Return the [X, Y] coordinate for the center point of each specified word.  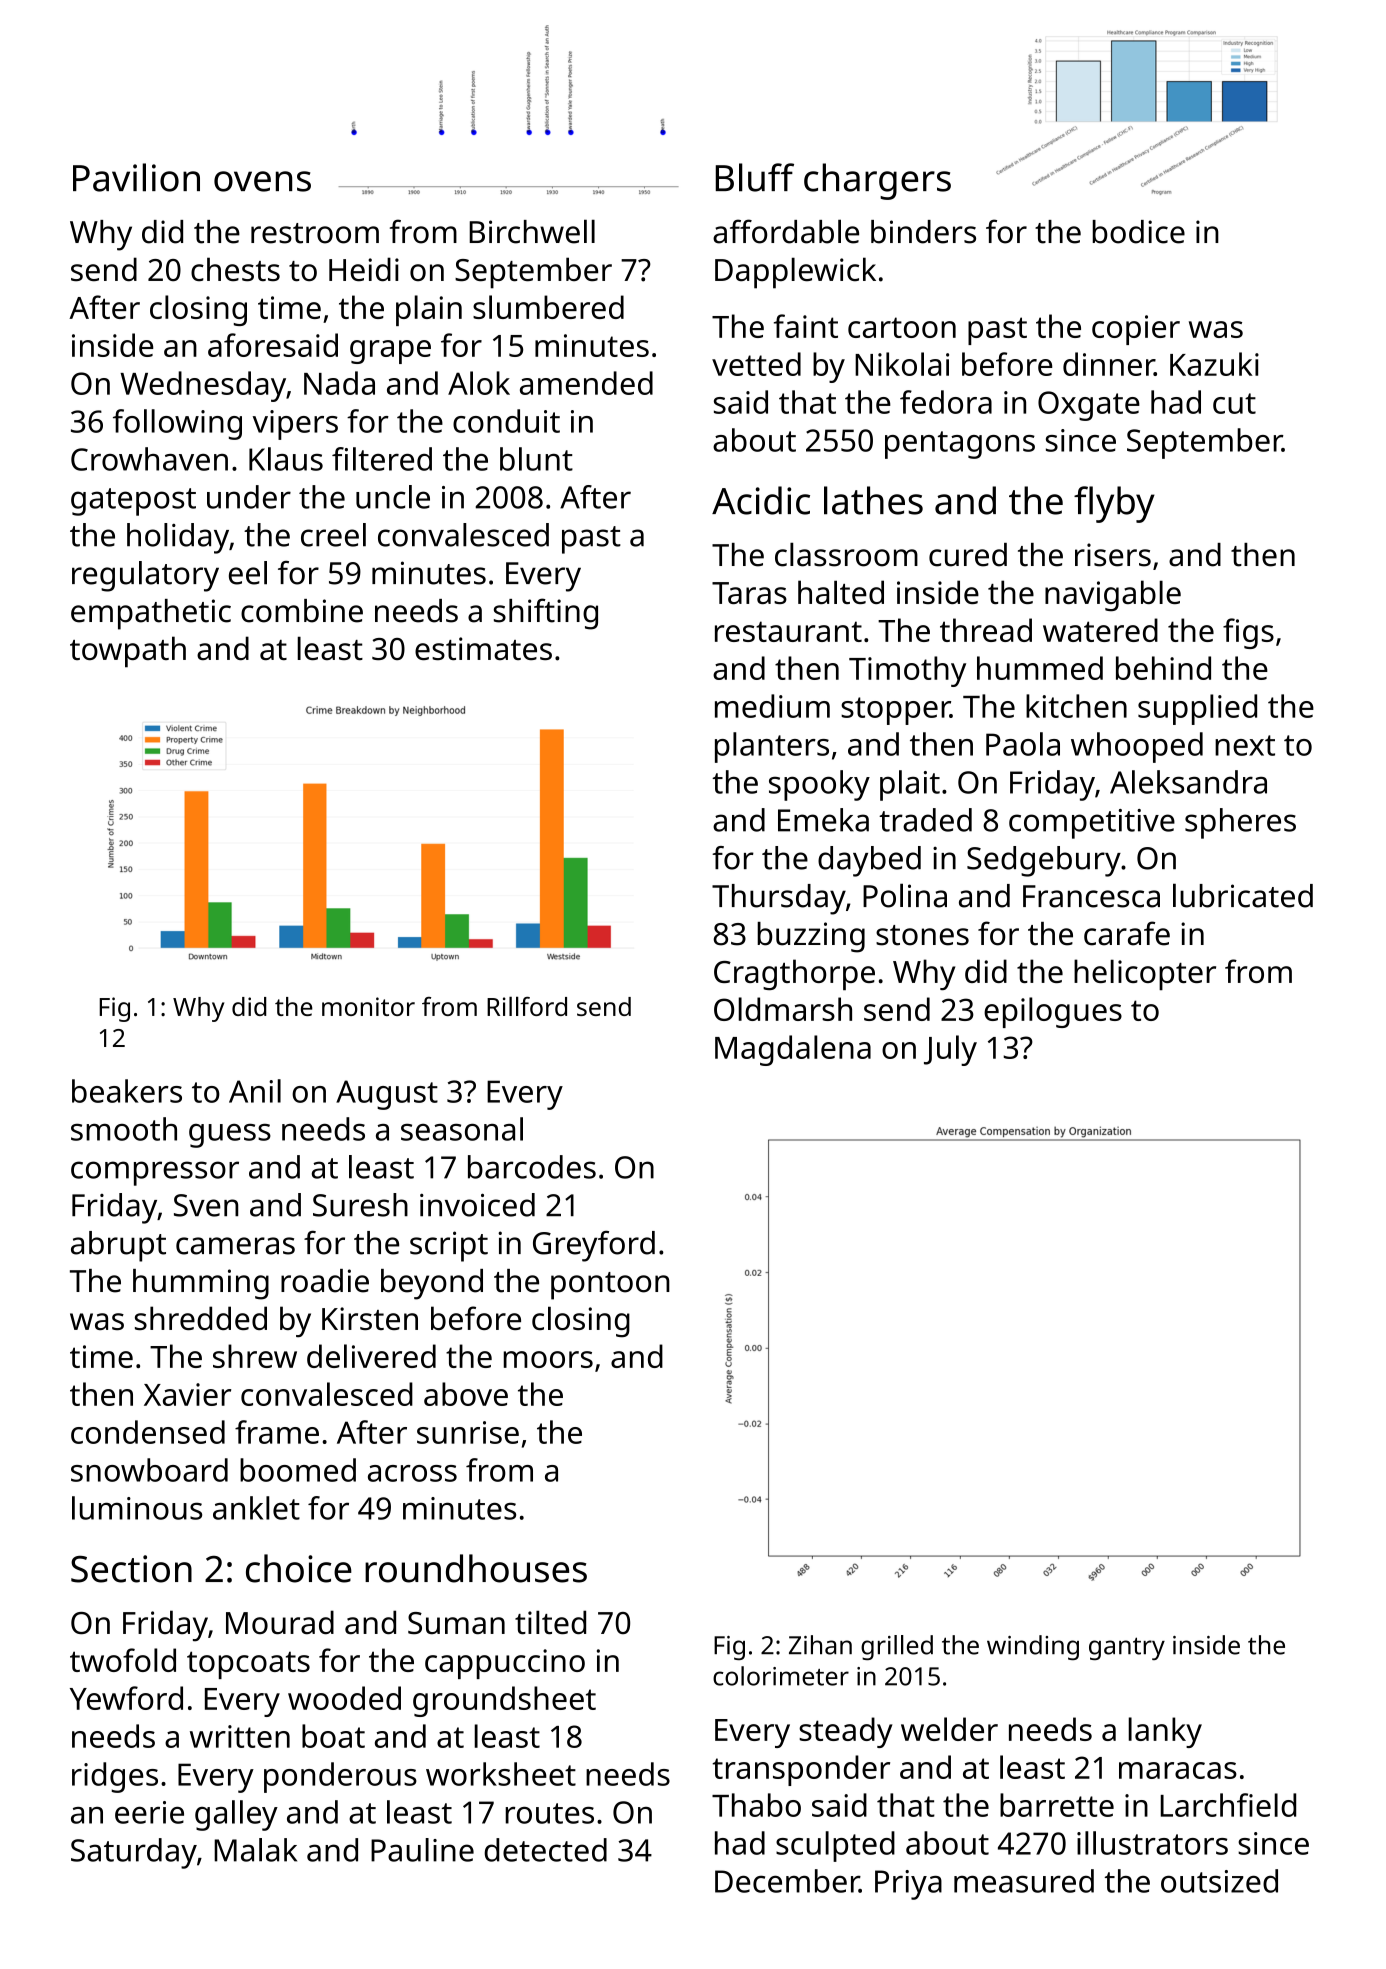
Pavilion [136, 177]
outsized [1219, 1881]
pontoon [610, 1286]
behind [1163, 668]
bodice [1139, 232]
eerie [149, 1812]
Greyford [594, 1246]
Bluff [755, 177]
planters [772, 747]
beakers [127, 1091]
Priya [908, 1885]
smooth [124, 1129]
